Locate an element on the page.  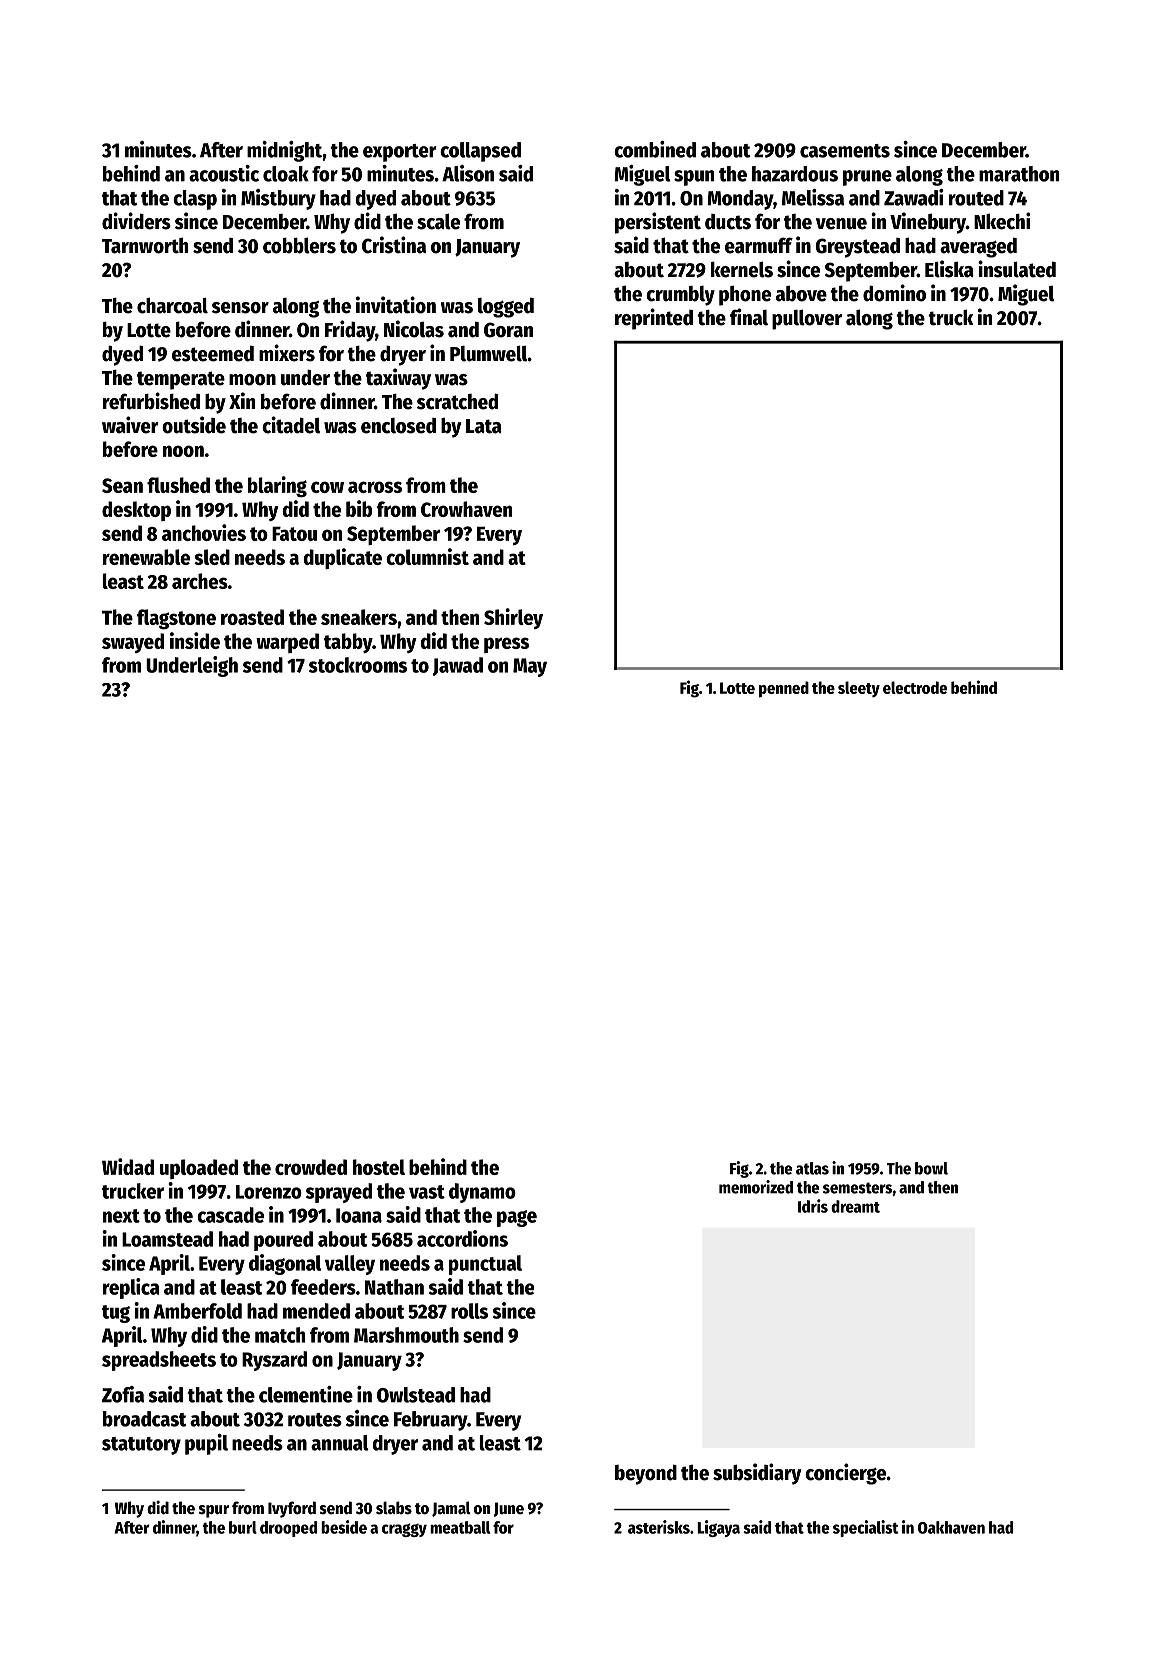
Zawadi is located at coordinates (914, 197).
